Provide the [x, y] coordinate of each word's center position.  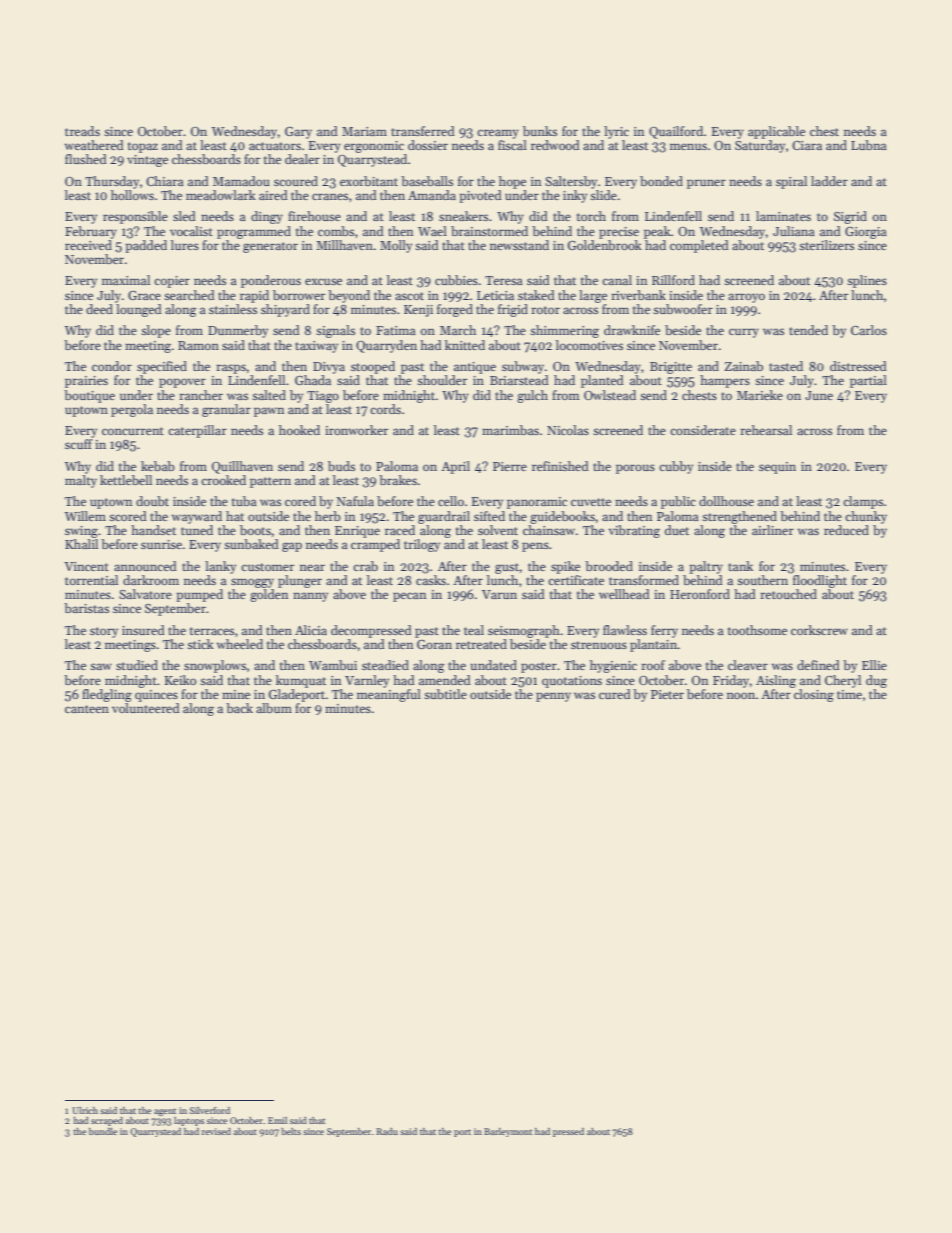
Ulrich [85, 1110]
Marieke [760, 395]
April [455, 467]
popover [182, 383]
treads [82, 131]
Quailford [676, 132]
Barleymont [508, 1132]
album [274, 708]
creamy [498, 134]
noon [741, 695]
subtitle [445, 694]
